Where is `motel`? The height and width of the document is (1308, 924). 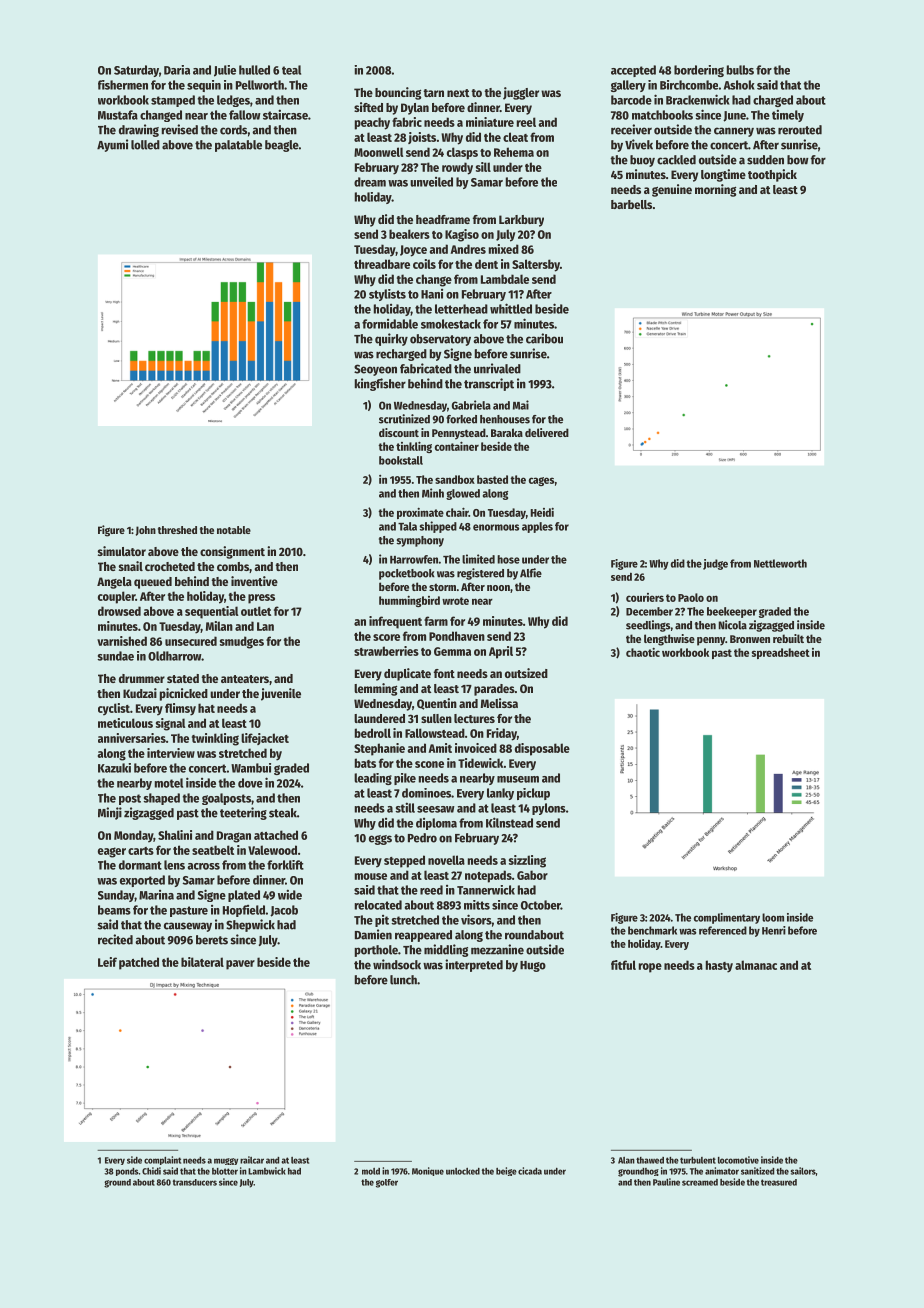 motel is located at coordinates (169, 783).
